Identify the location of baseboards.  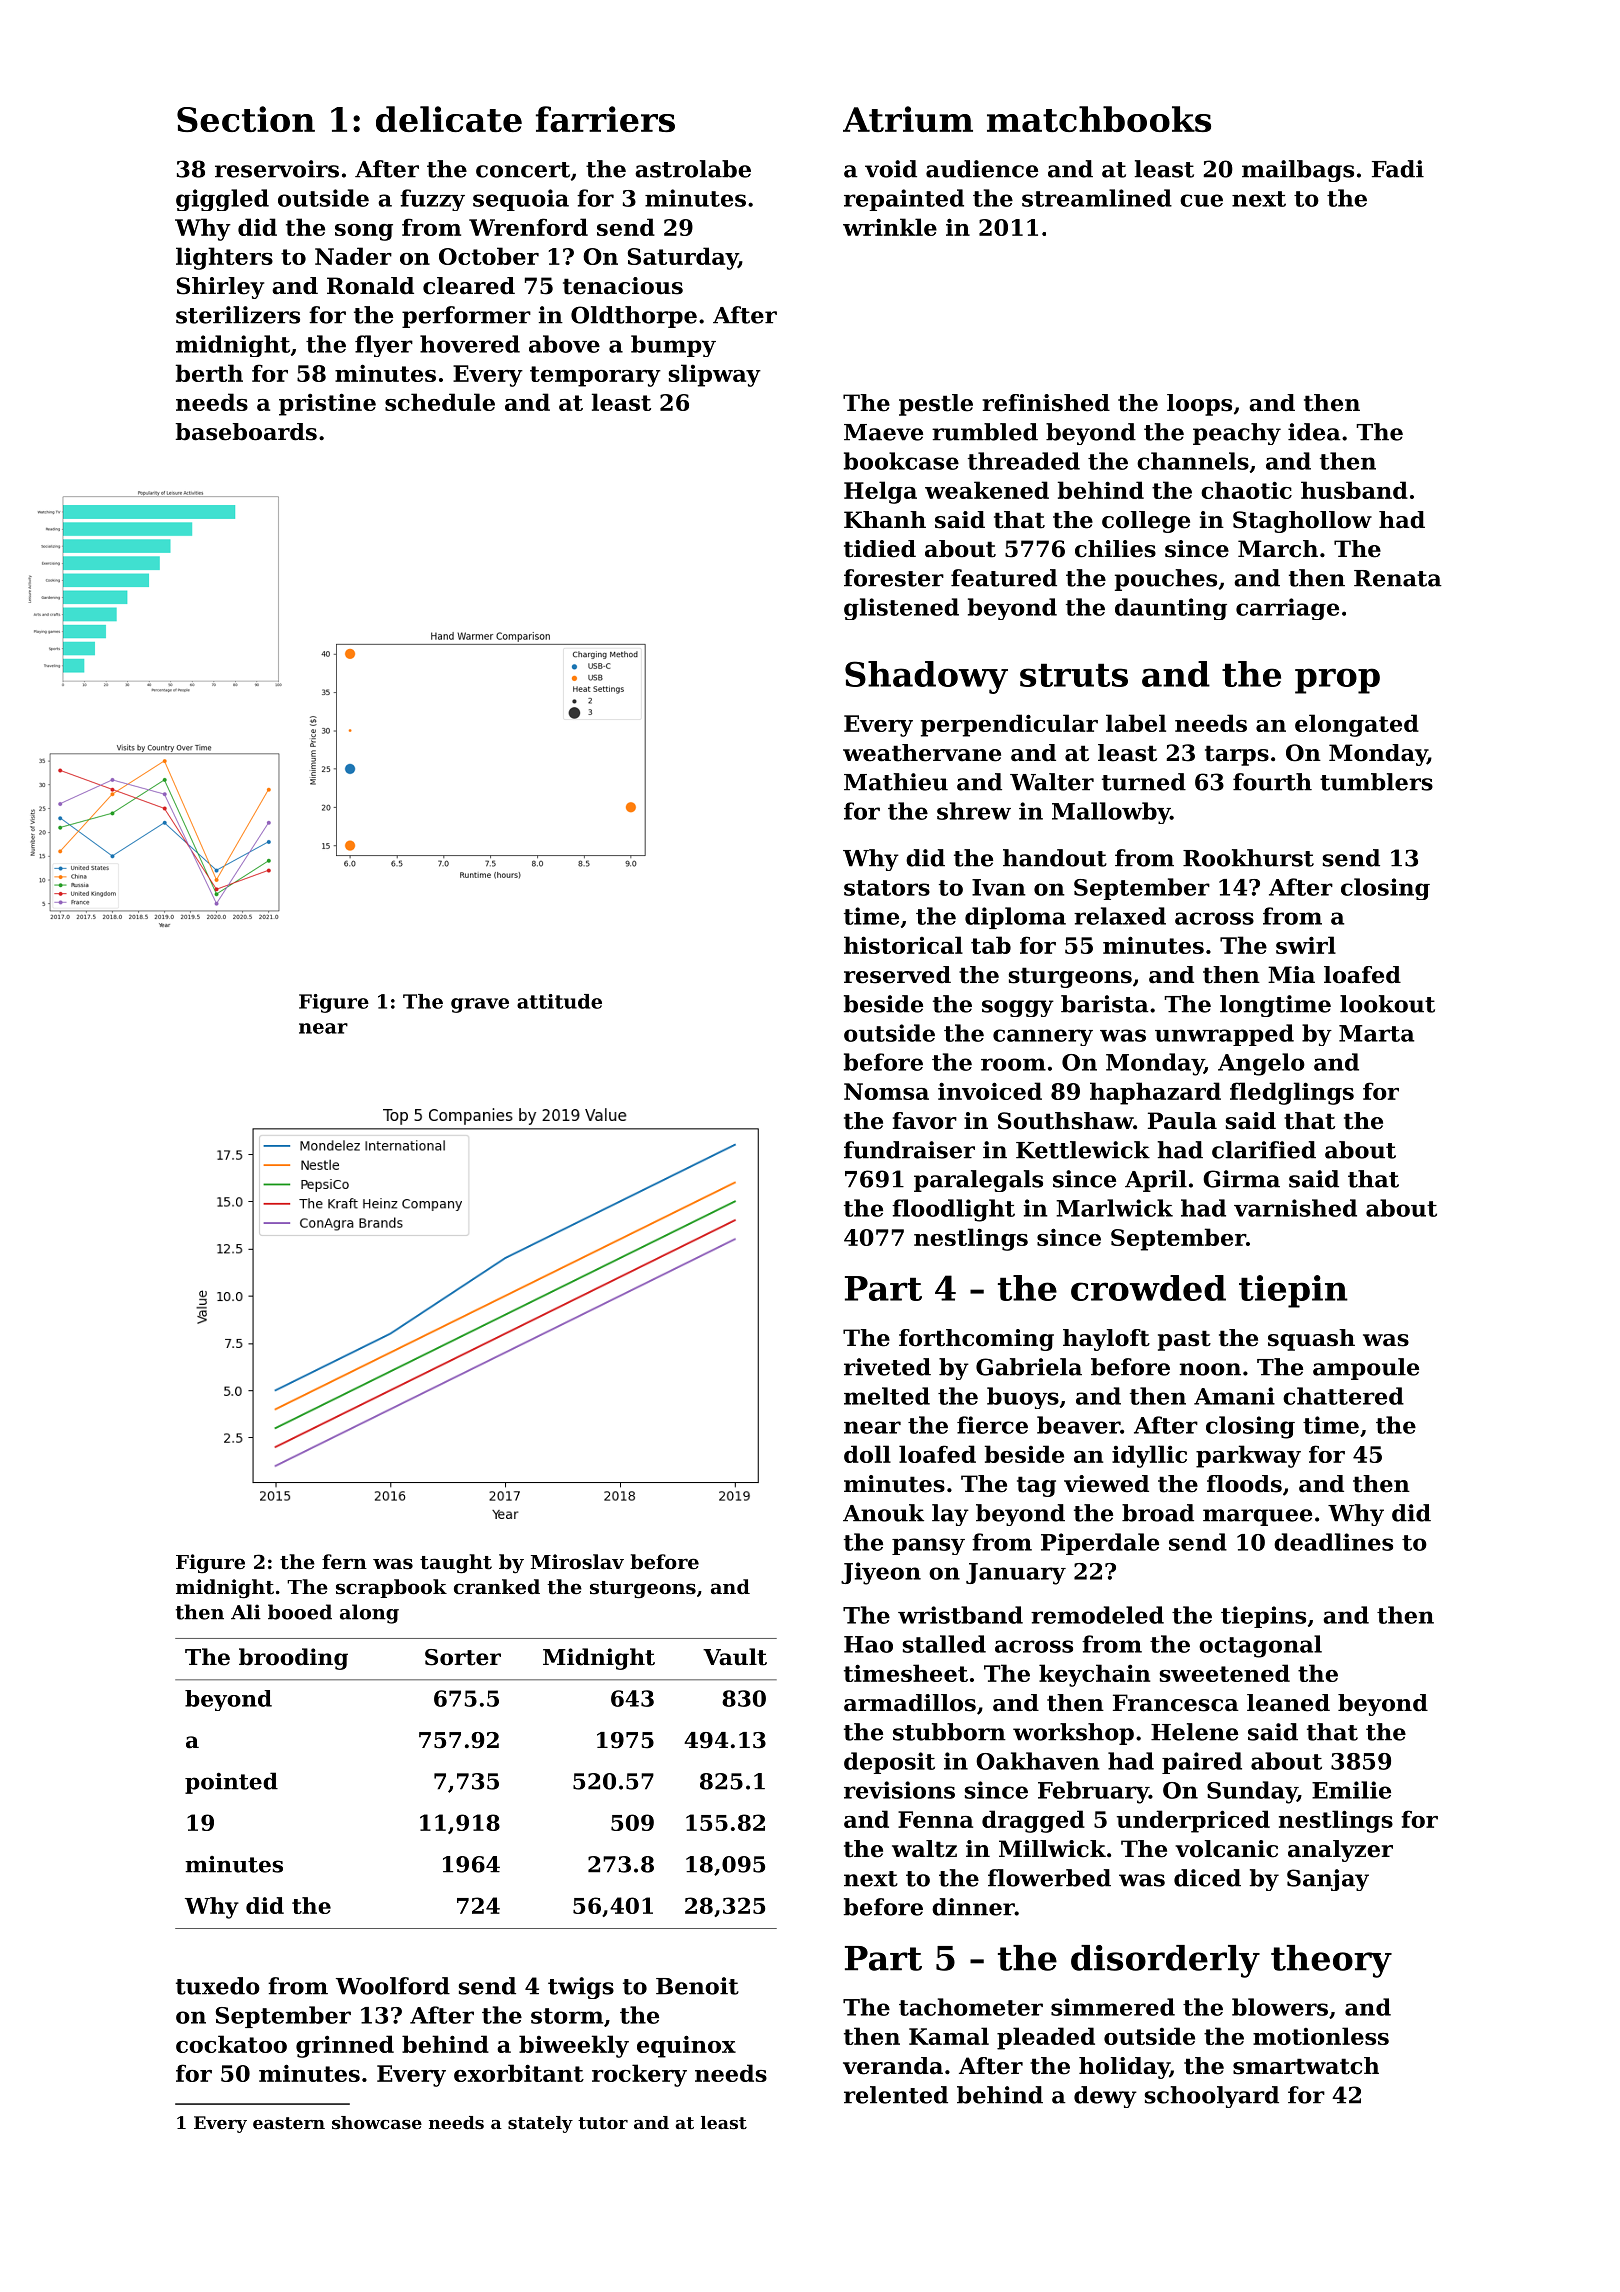
(246, 432).
